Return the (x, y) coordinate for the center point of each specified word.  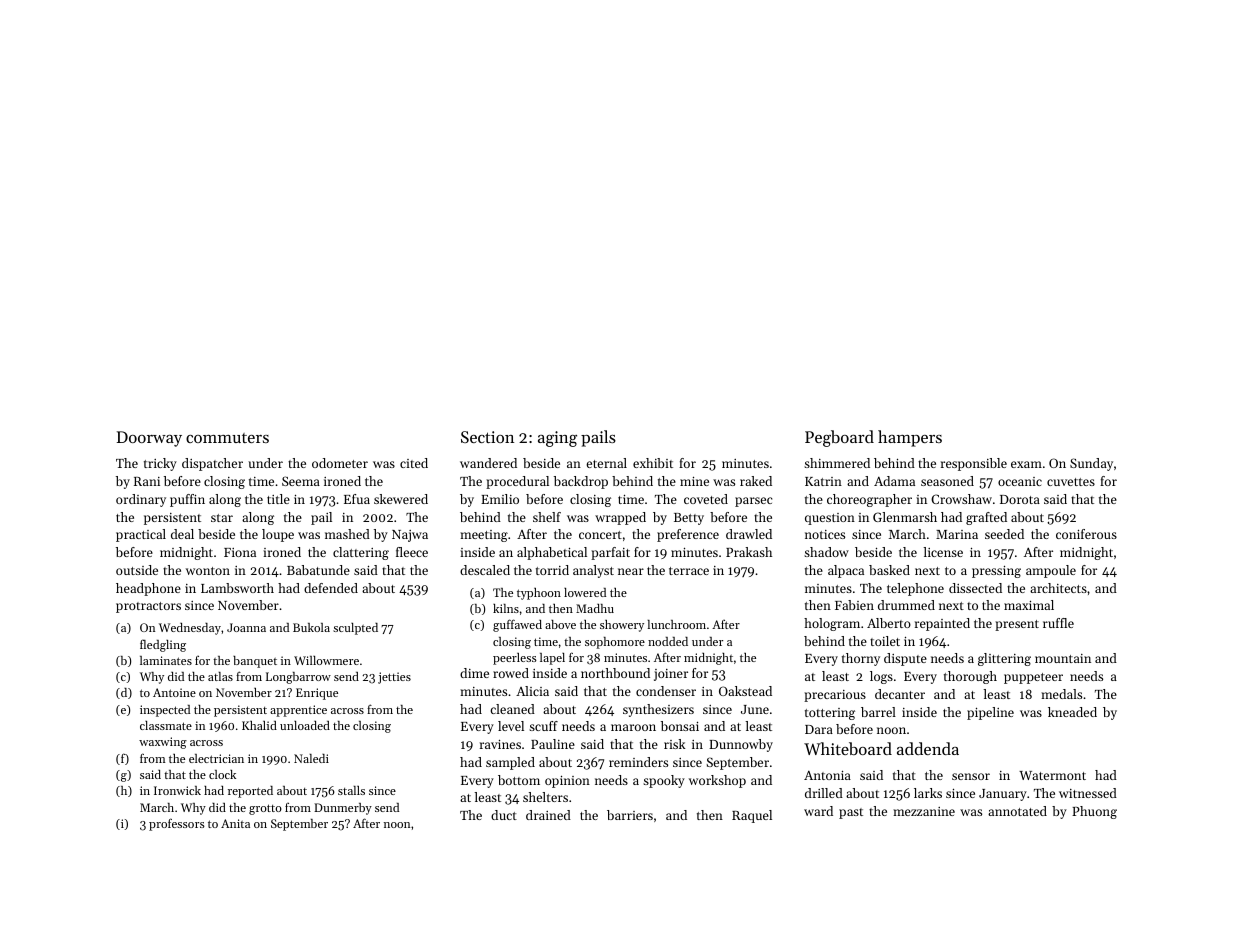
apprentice (298, 711)
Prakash (749, 552)
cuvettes (1071, 482)
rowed (511, 673)
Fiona (240, 552)
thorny (861, 659)
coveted (706, 499)
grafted (986, 518)
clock (222, 774)
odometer (340, 463)
